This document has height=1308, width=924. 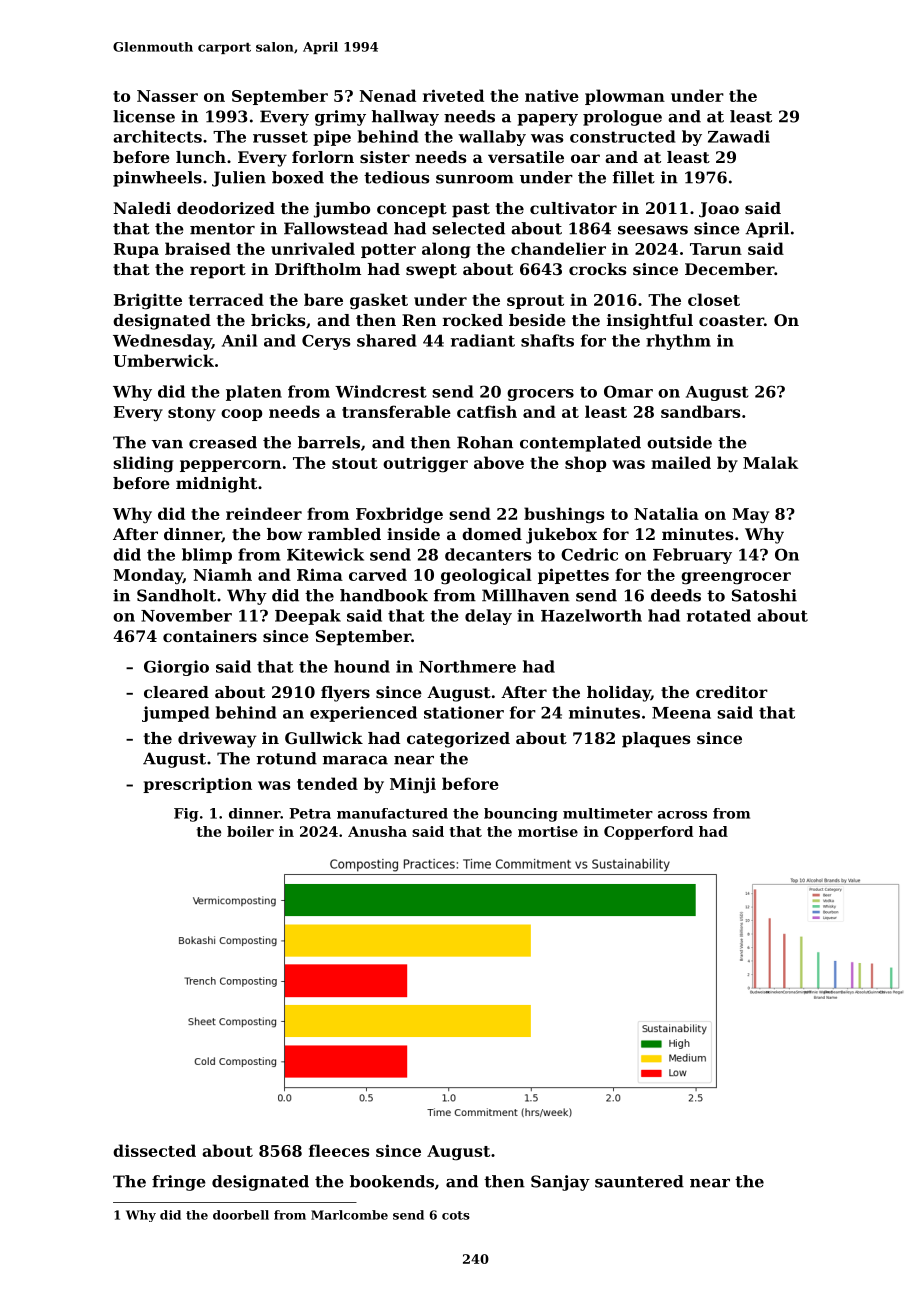 I want to click on cots, so click(x=456, y=1215).
